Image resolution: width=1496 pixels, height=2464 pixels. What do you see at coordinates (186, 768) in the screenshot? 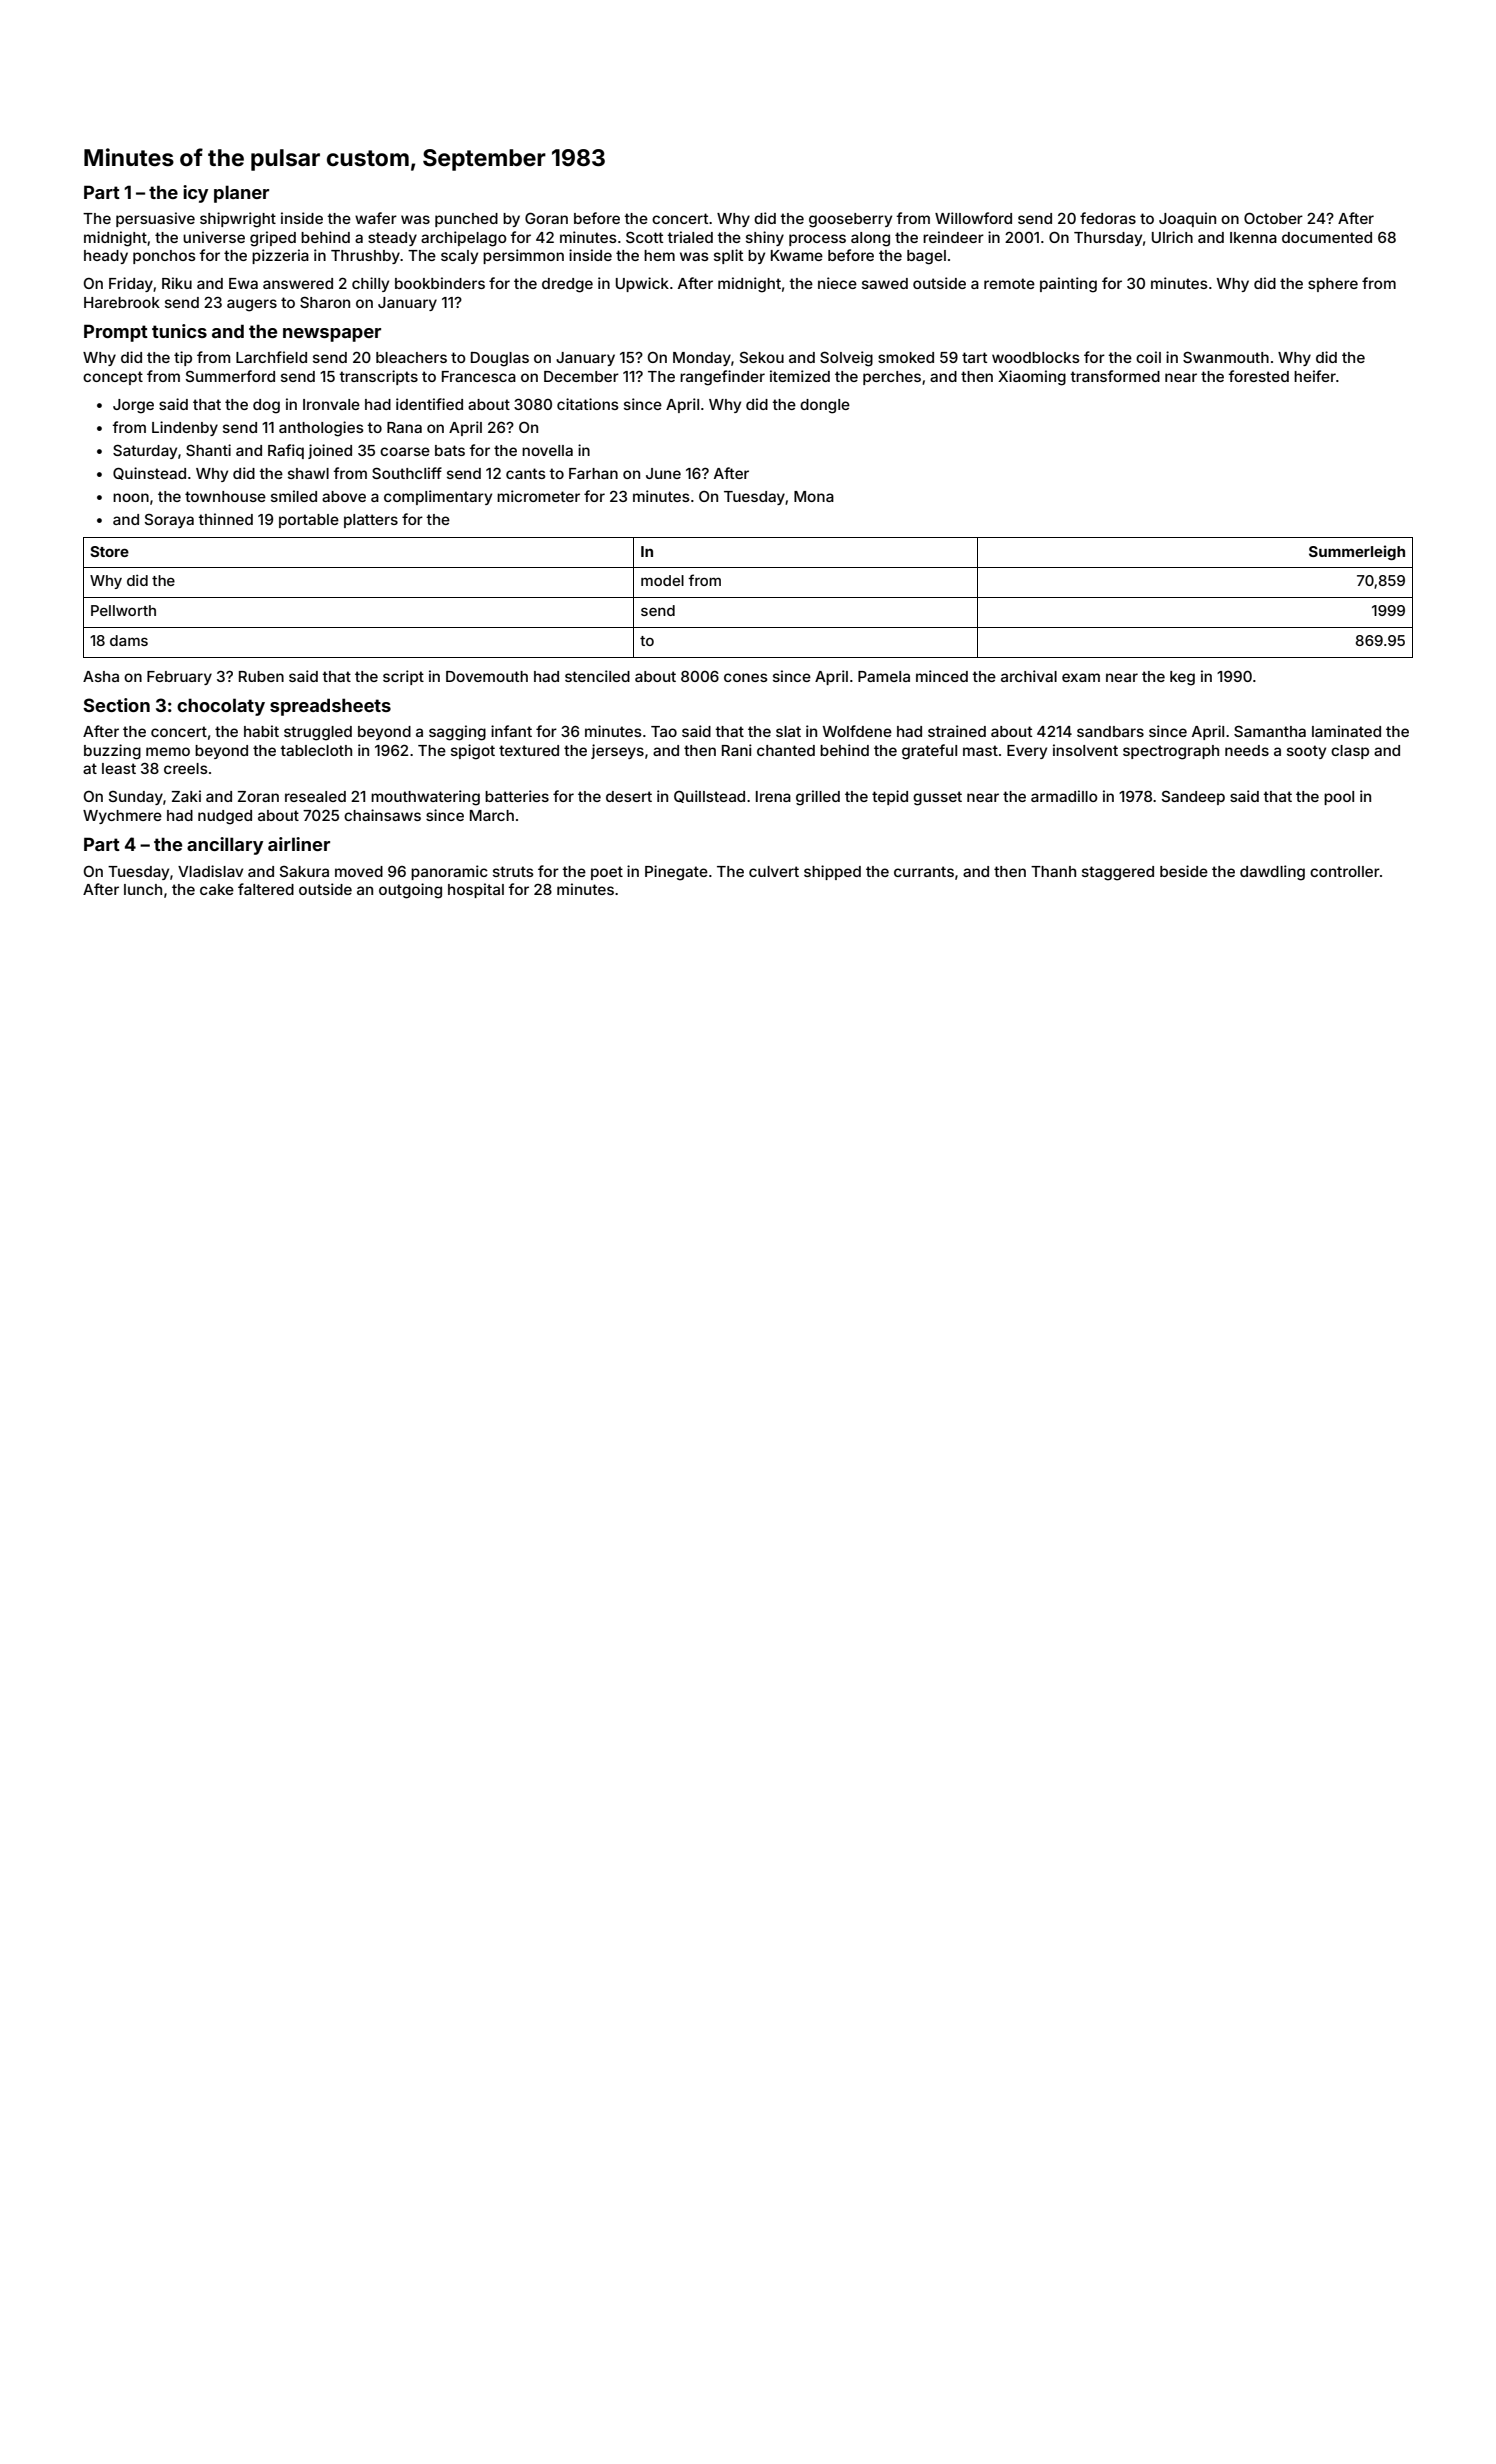
I see `creels` at bounding box center [186, 768].
